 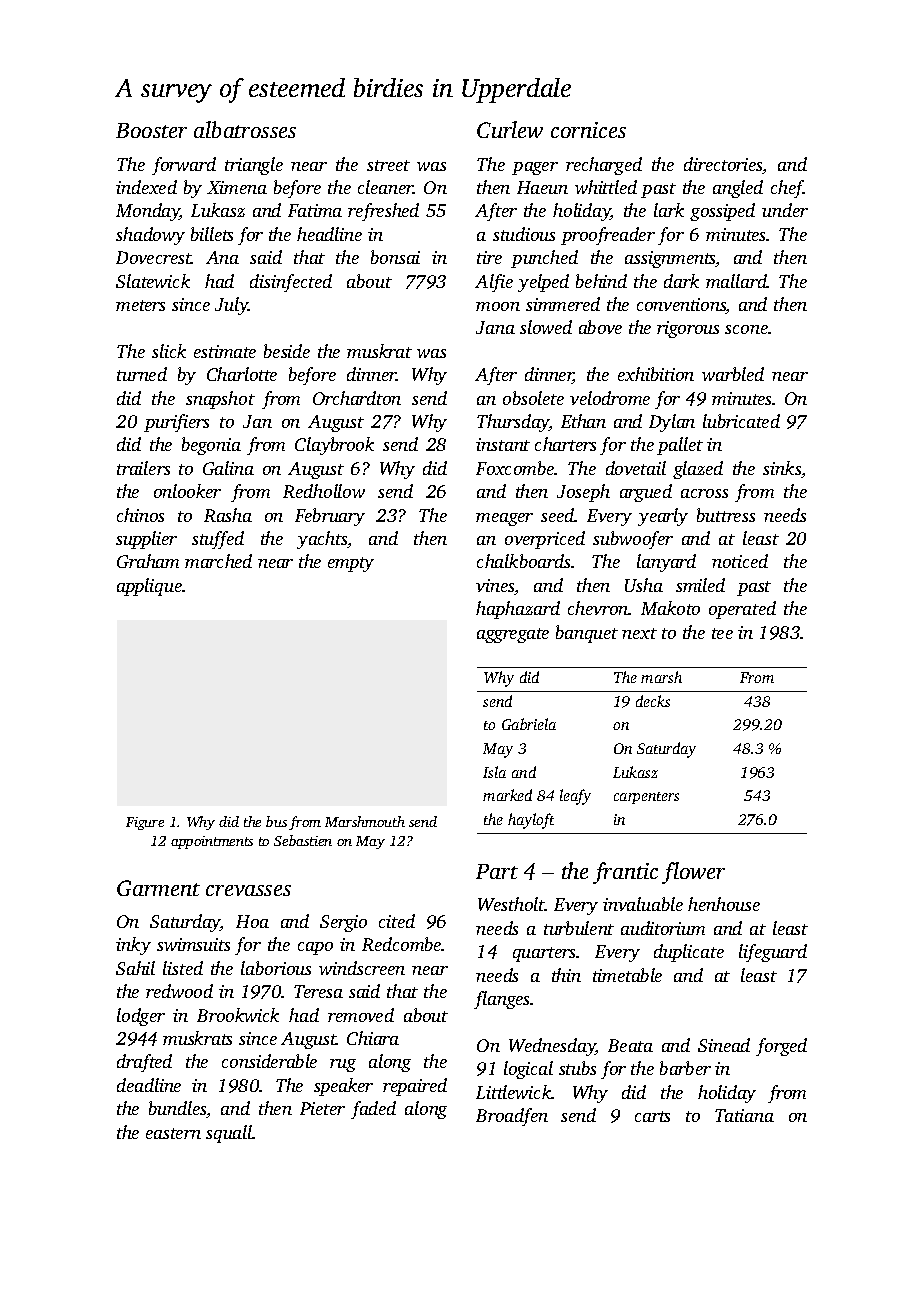 What do you see at coordinates (149, 1085) in the page?
I see `deadline` at bounding box center [149, 1085].
